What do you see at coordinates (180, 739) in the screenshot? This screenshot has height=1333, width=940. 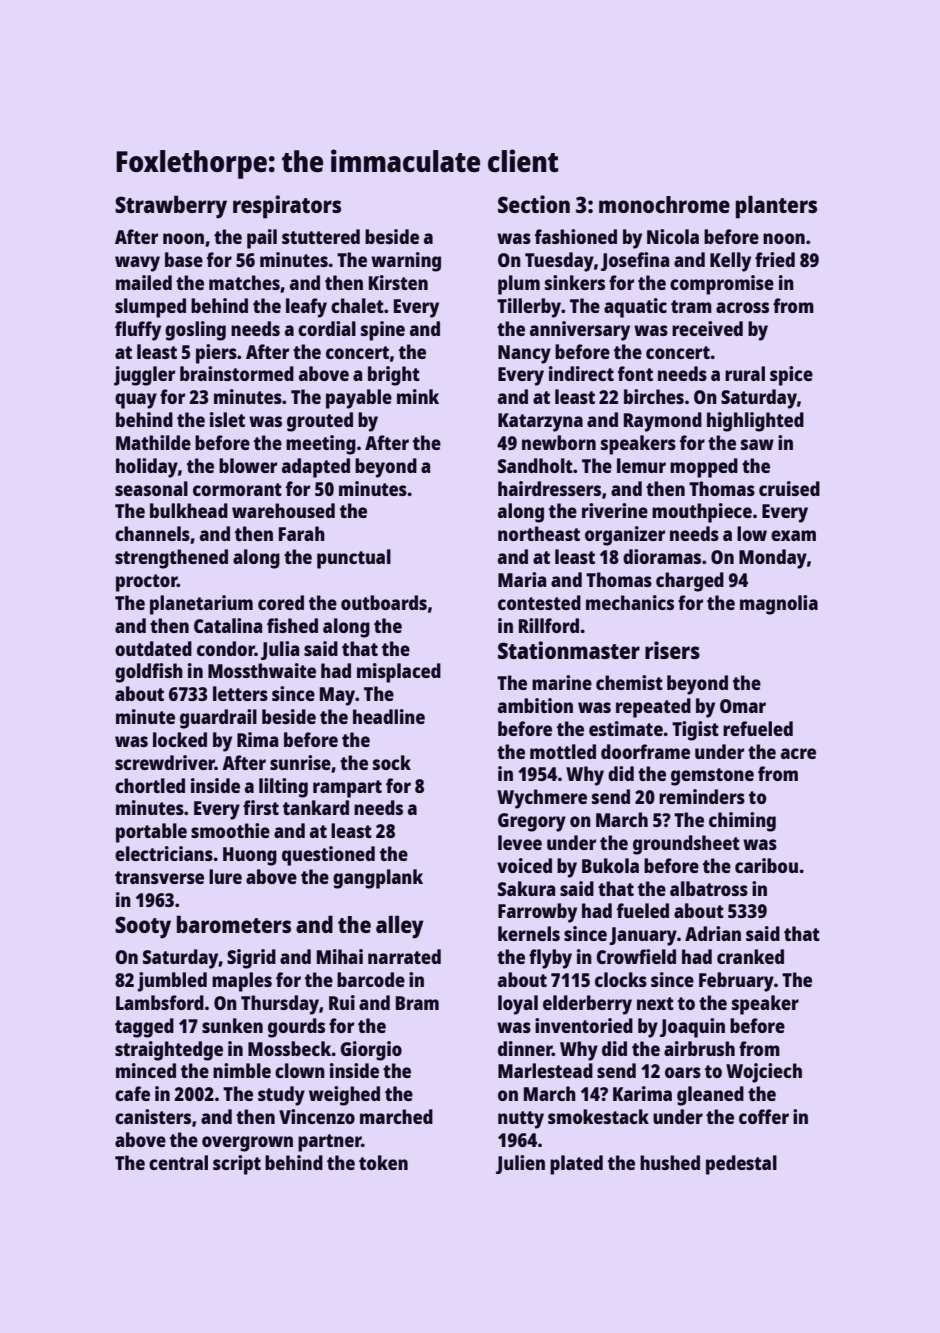 I see `locked` at bounding box center [180, 739].
